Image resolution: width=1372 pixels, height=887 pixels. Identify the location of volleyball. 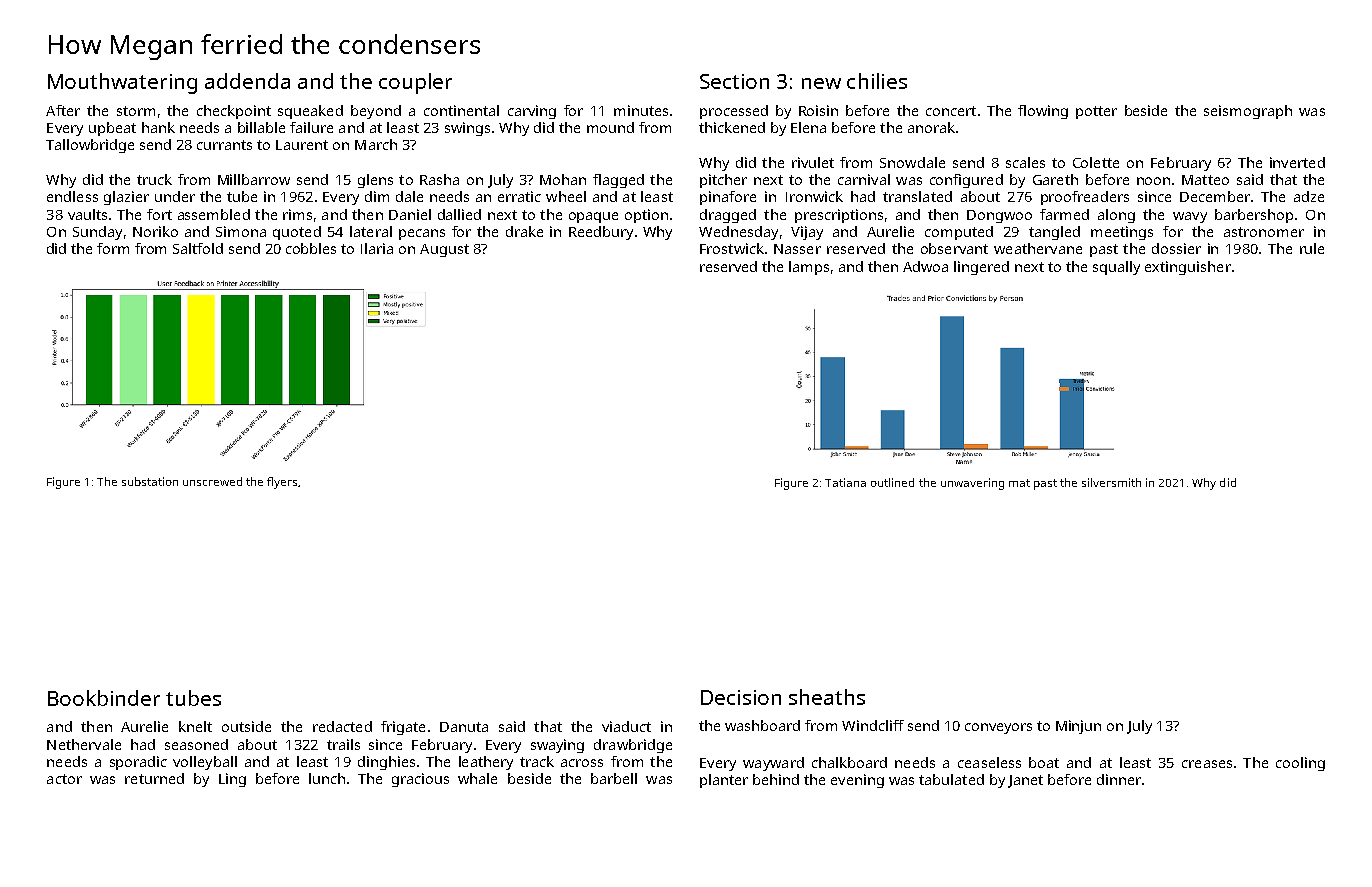
(205, 763).
